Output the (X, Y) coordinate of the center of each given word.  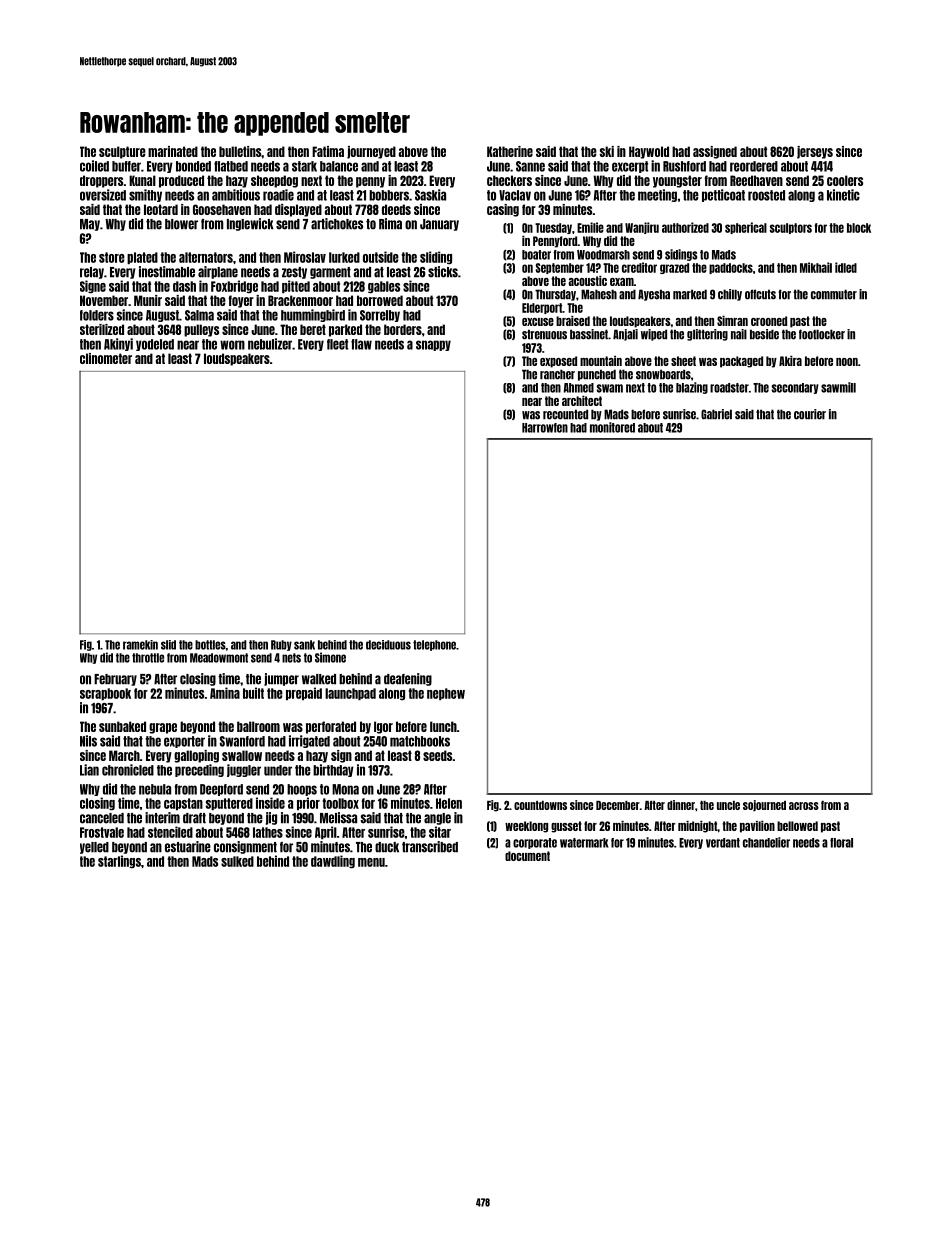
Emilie (590, 227)
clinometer (106, 358)
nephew (446, 694)
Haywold (649, 152)
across (804, 806)
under (278, 770)
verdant (723, 843)
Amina (225, 693)
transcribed (430, 847)
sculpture (122, 152)
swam (610, 388)
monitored (612, 427)
